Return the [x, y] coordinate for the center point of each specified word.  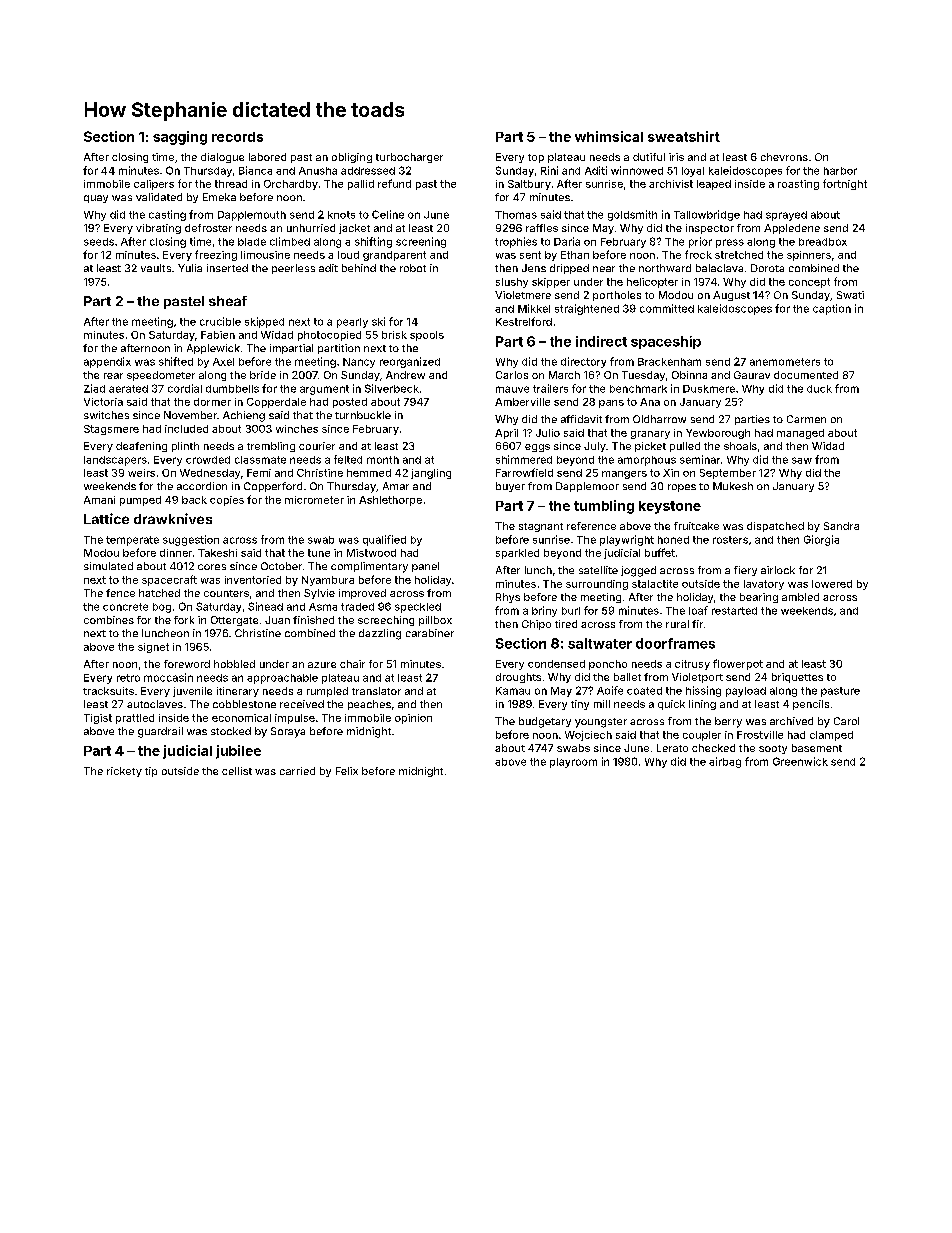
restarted [734, 611]
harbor [840, 171]
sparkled [517, 554]
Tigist [98, 719]
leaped [714, 185]
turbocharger [409, 158]
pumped [140, 501]
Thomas [516, 215]
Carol [846, 721]
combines [109, 620]
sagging [180, 138]
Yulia [190, 268]
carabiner [430, 633]
